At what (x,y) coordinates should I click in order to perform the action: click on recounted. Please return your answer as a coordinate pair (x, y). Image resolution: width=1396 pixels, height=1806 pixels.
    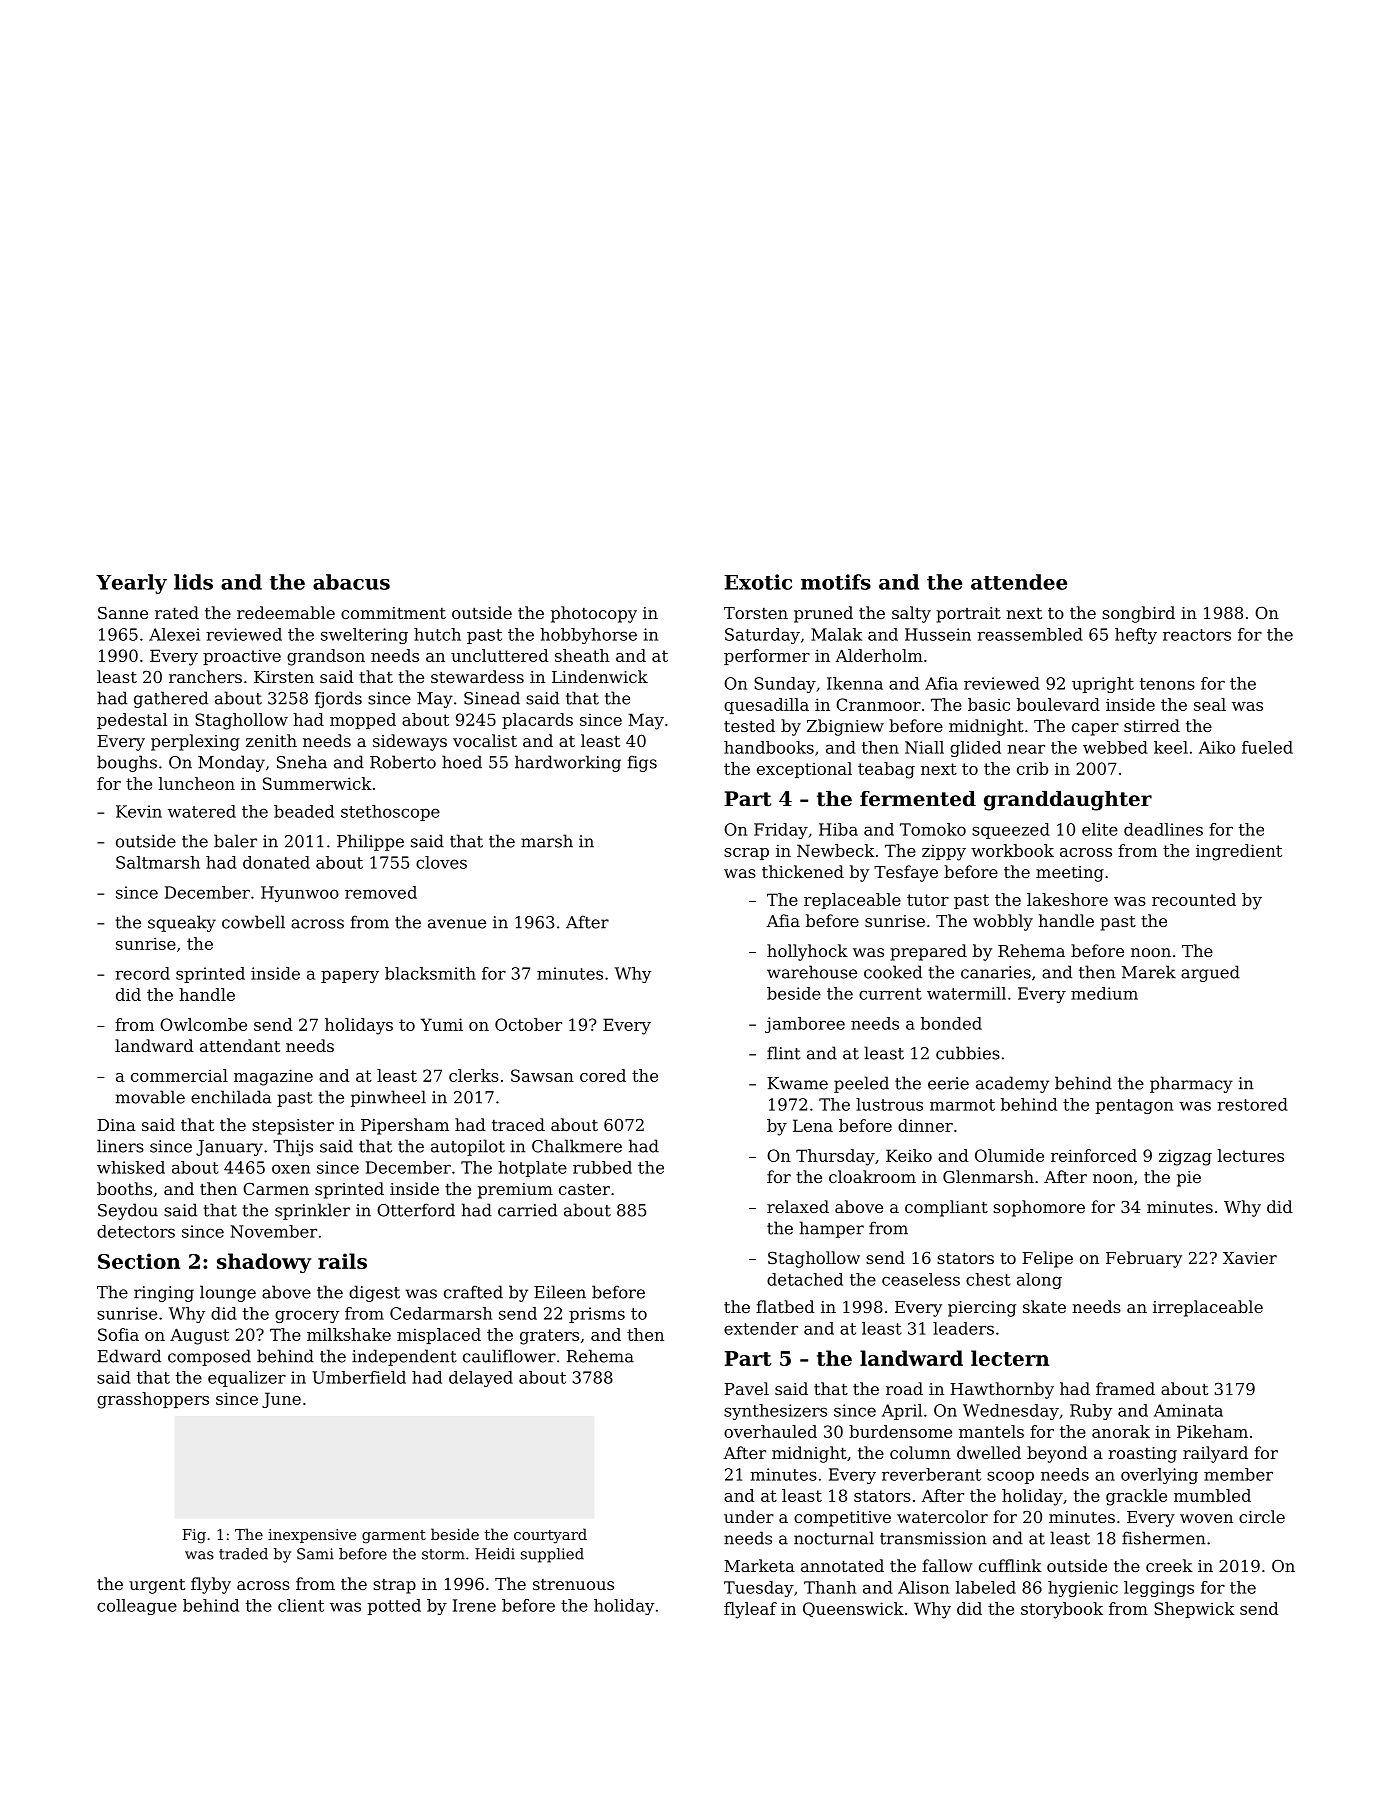
    Looking at the image, I should click on (1194, 899).
